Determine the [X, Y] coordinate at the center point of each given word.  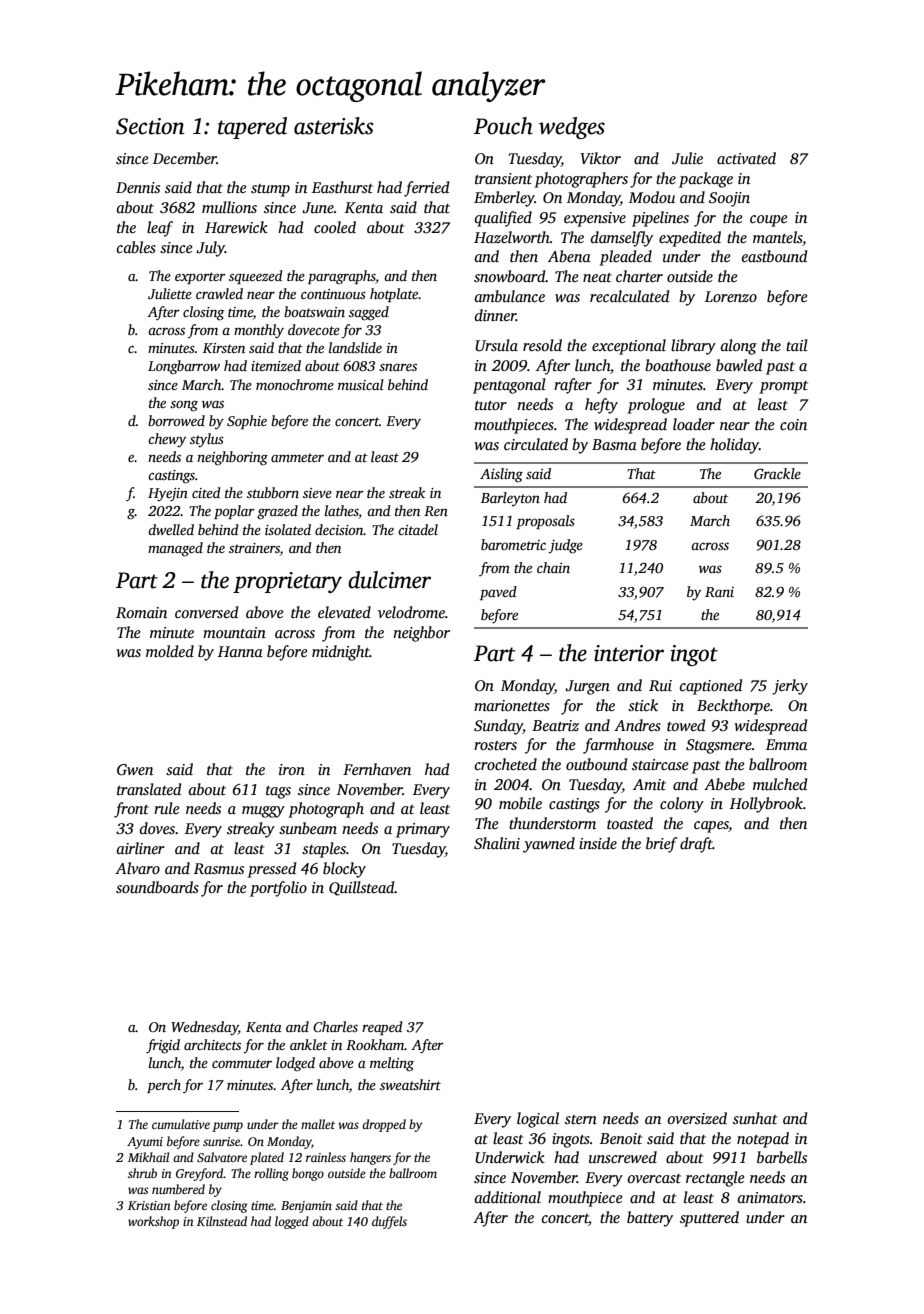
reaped [382, 1028]
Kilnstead [222, 1221]
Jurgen [587, 687]
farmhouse [618, 746]
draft [696, 845]
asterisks [333, 126]
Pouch [503, 126]
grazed [277, 512]
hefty [601, 406]
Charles [335, 1026]
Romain [141, 612]
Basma [614, 444]
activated [746, 158]
